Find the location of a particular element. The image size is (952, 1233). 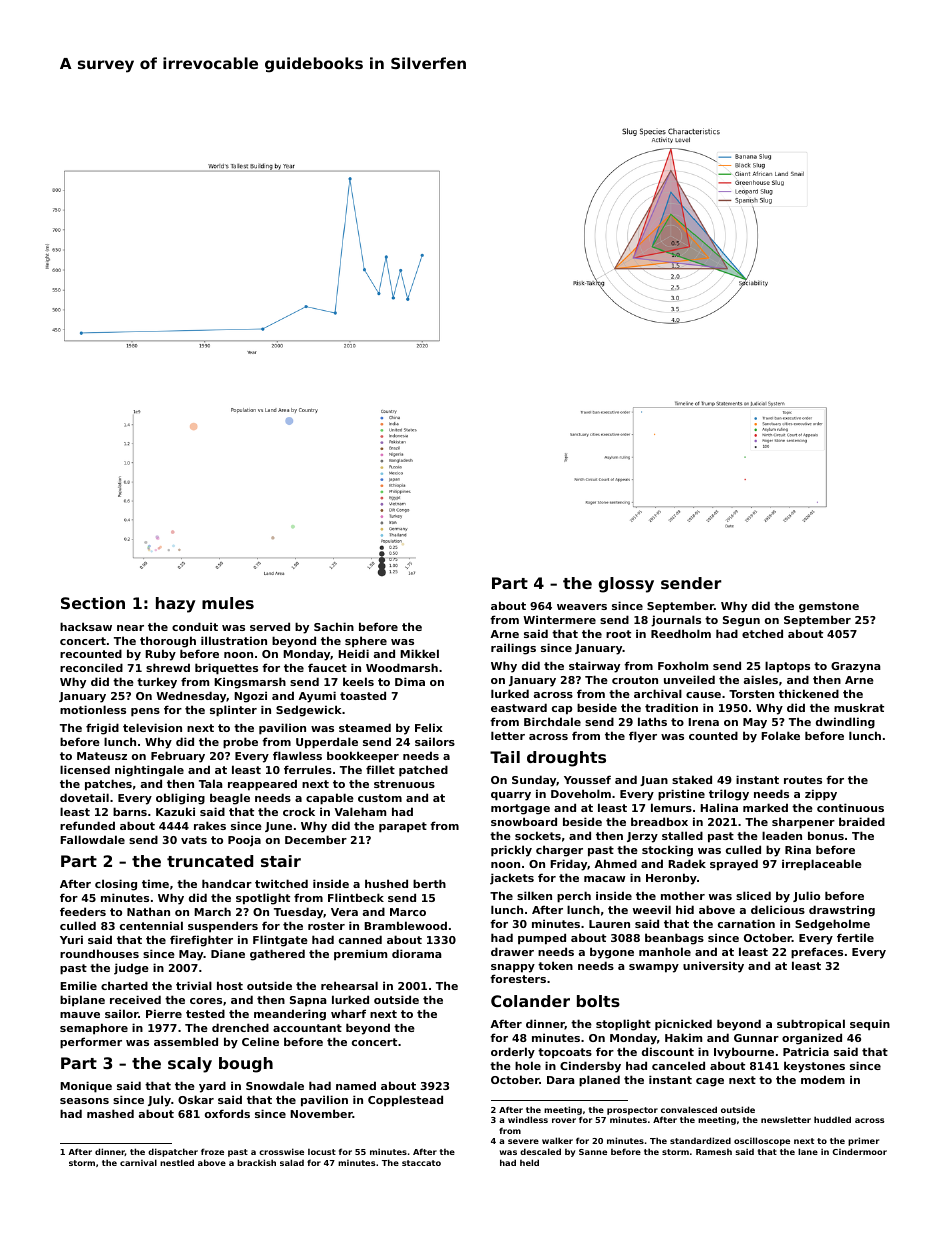

glossy is located at coordinates (626, 585).
